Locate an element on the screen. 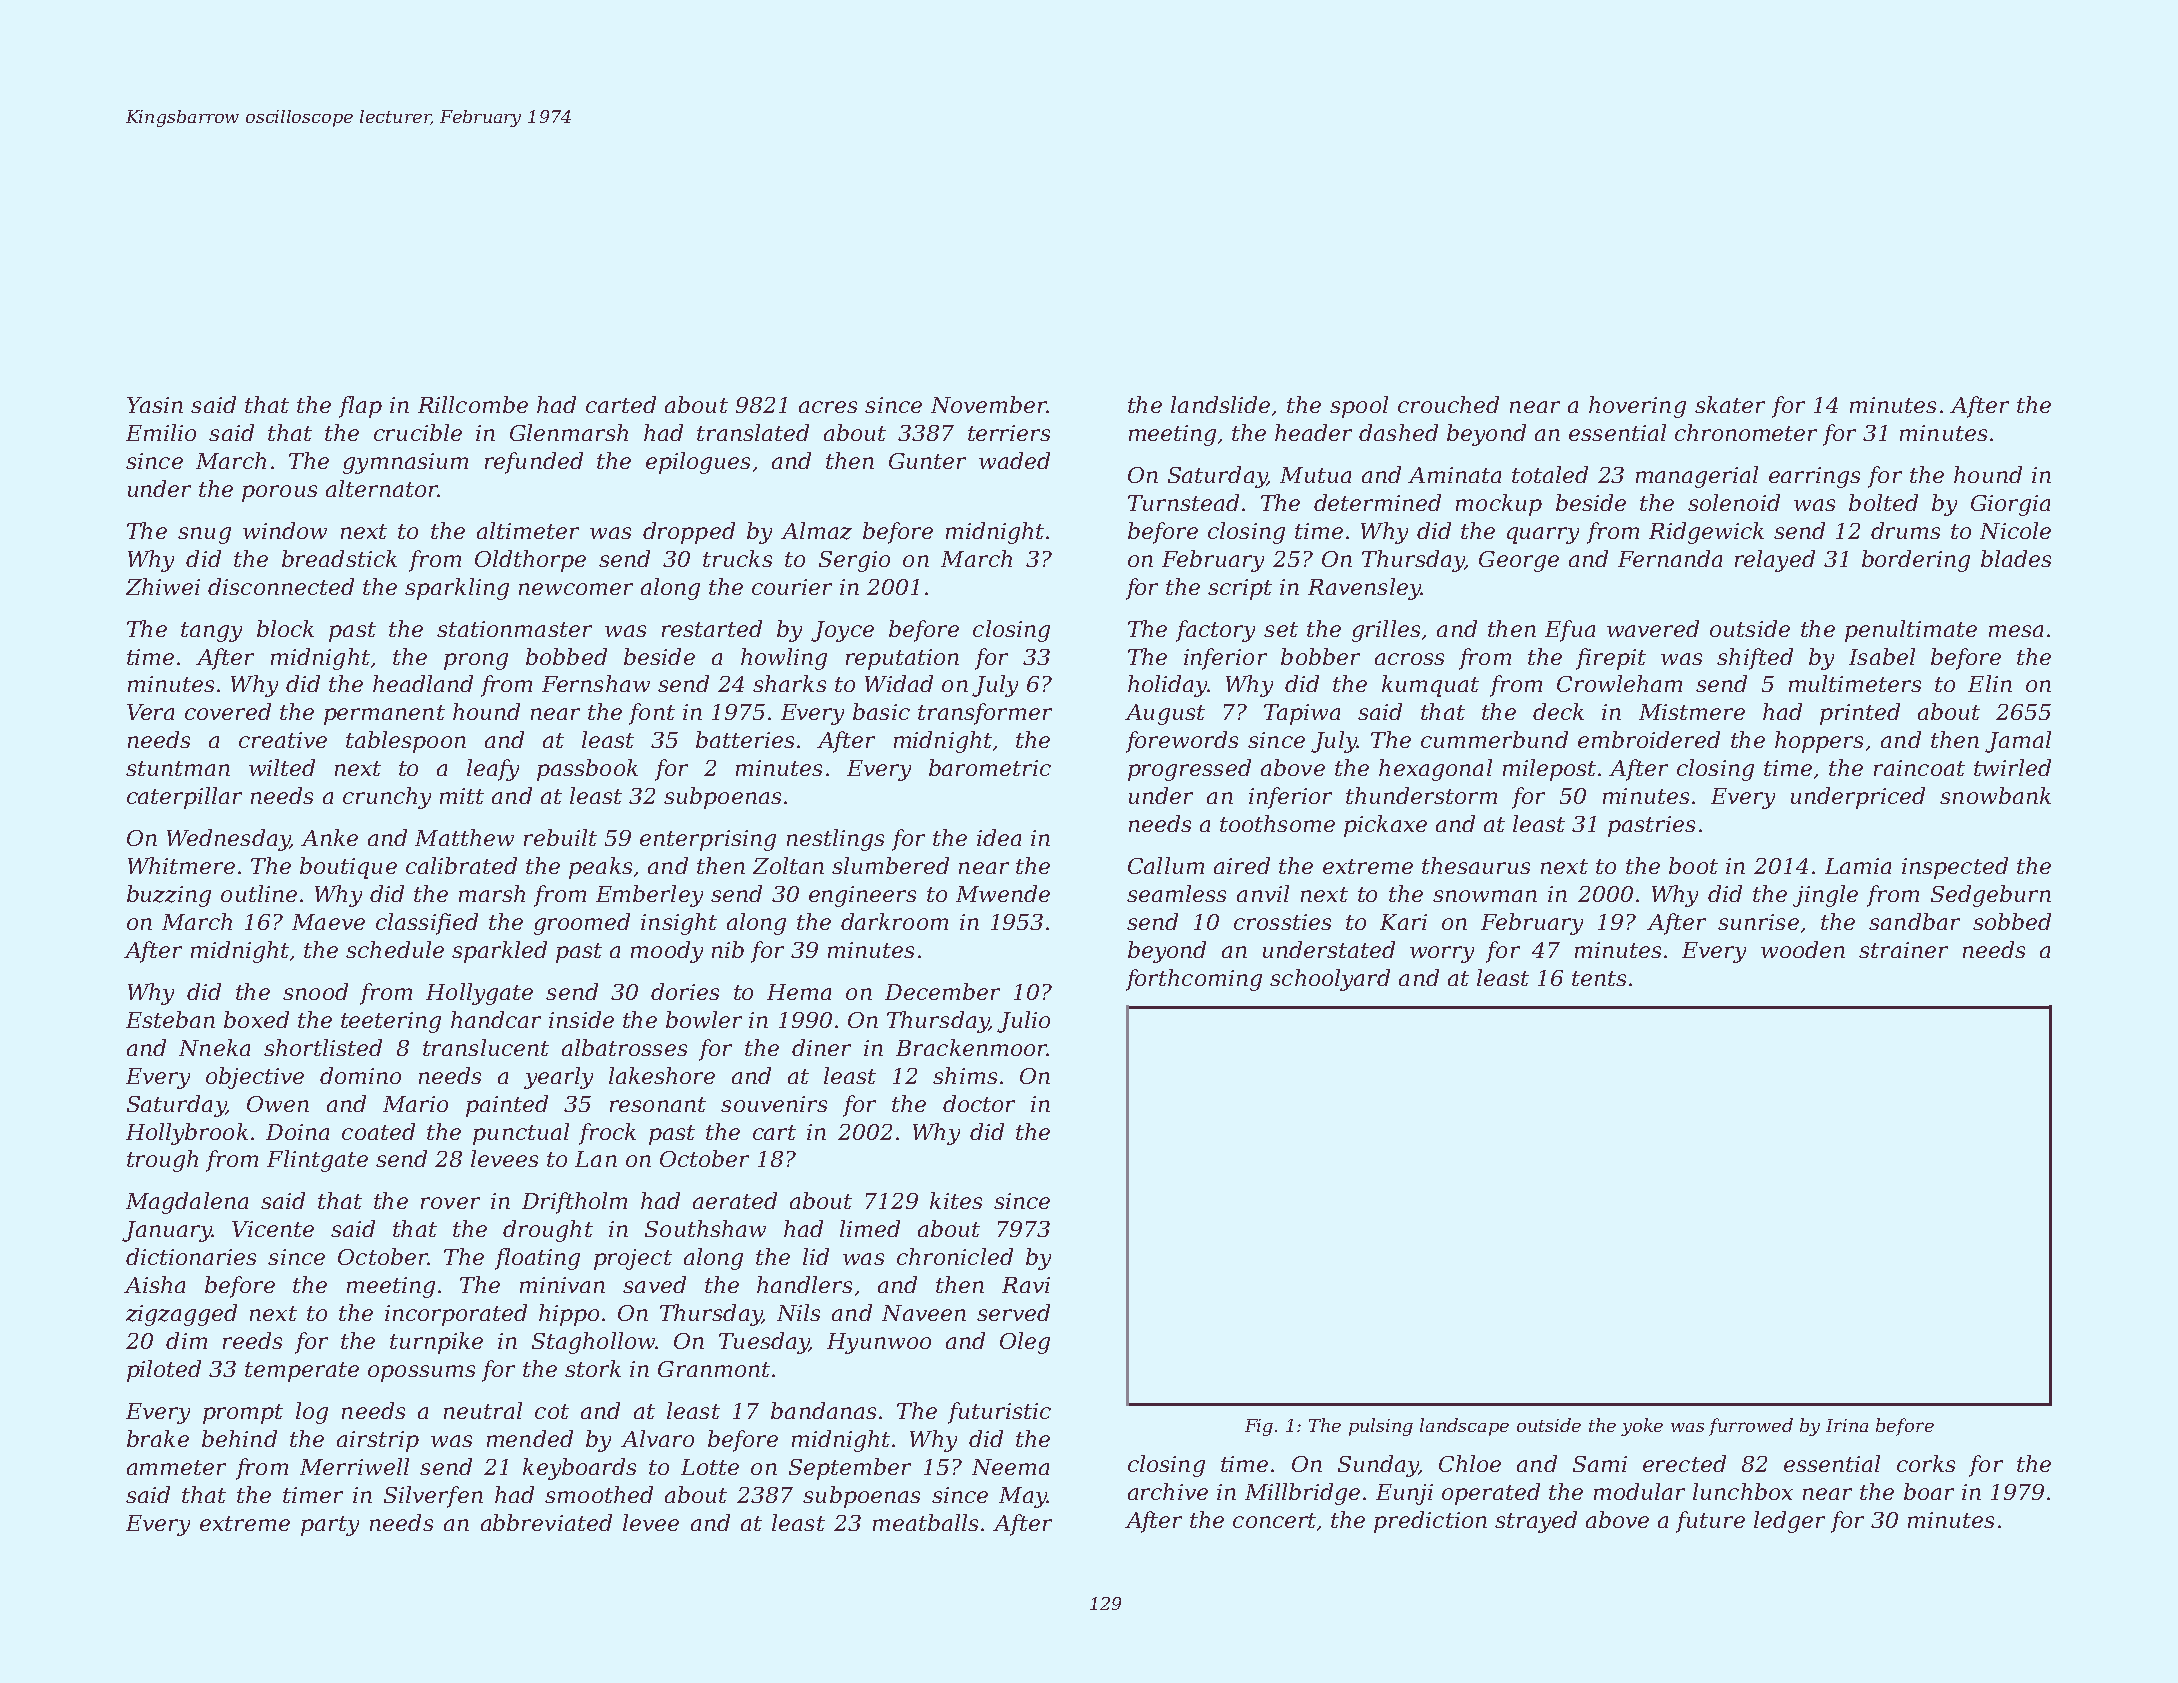  mesa is located at coordinates (2016, 631).
